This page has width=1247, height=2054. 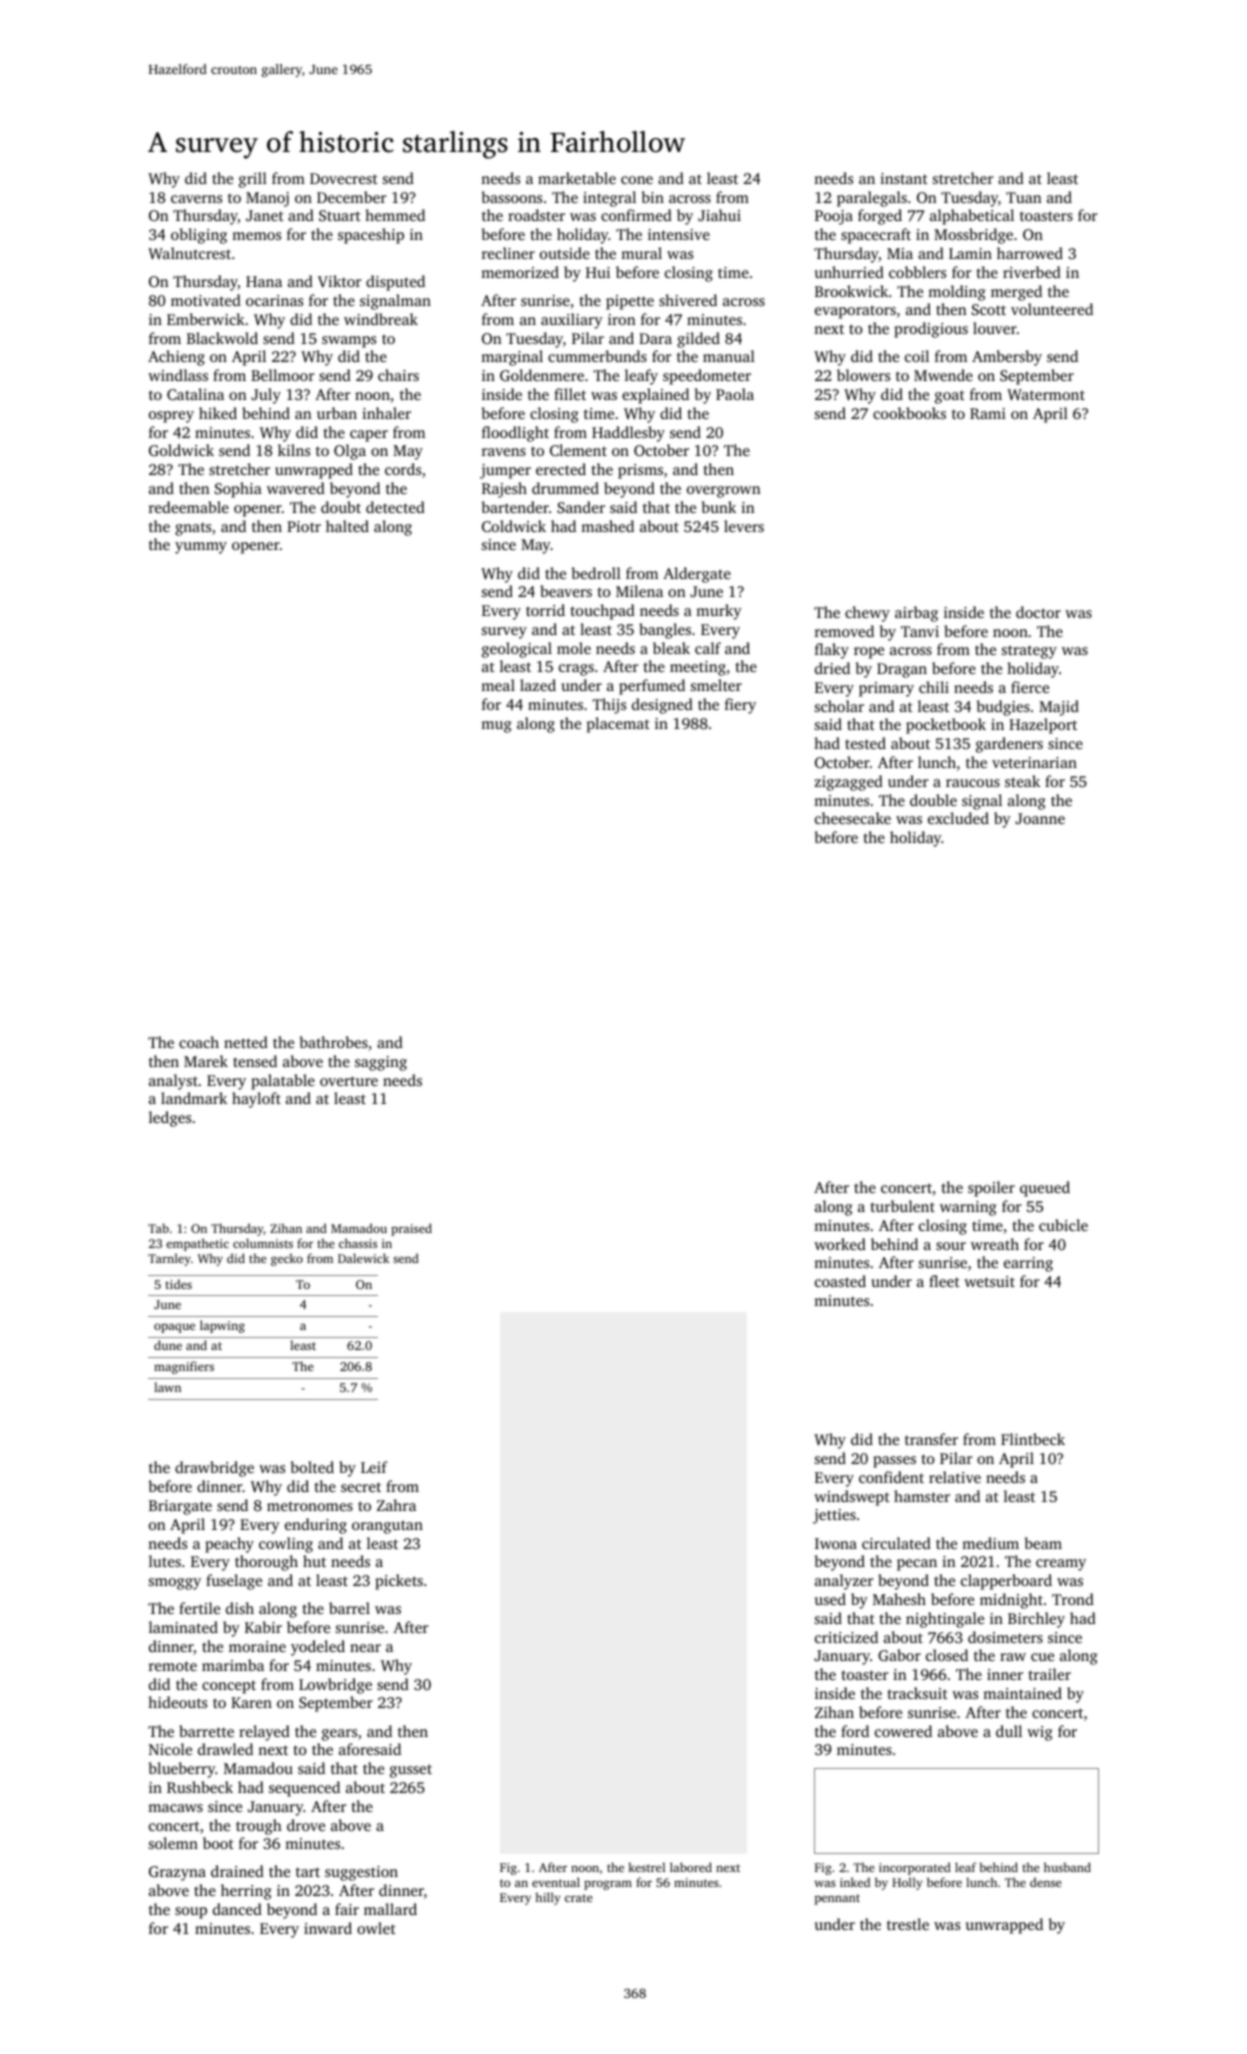 I want to click on mug, so click(x=496, y=727).
